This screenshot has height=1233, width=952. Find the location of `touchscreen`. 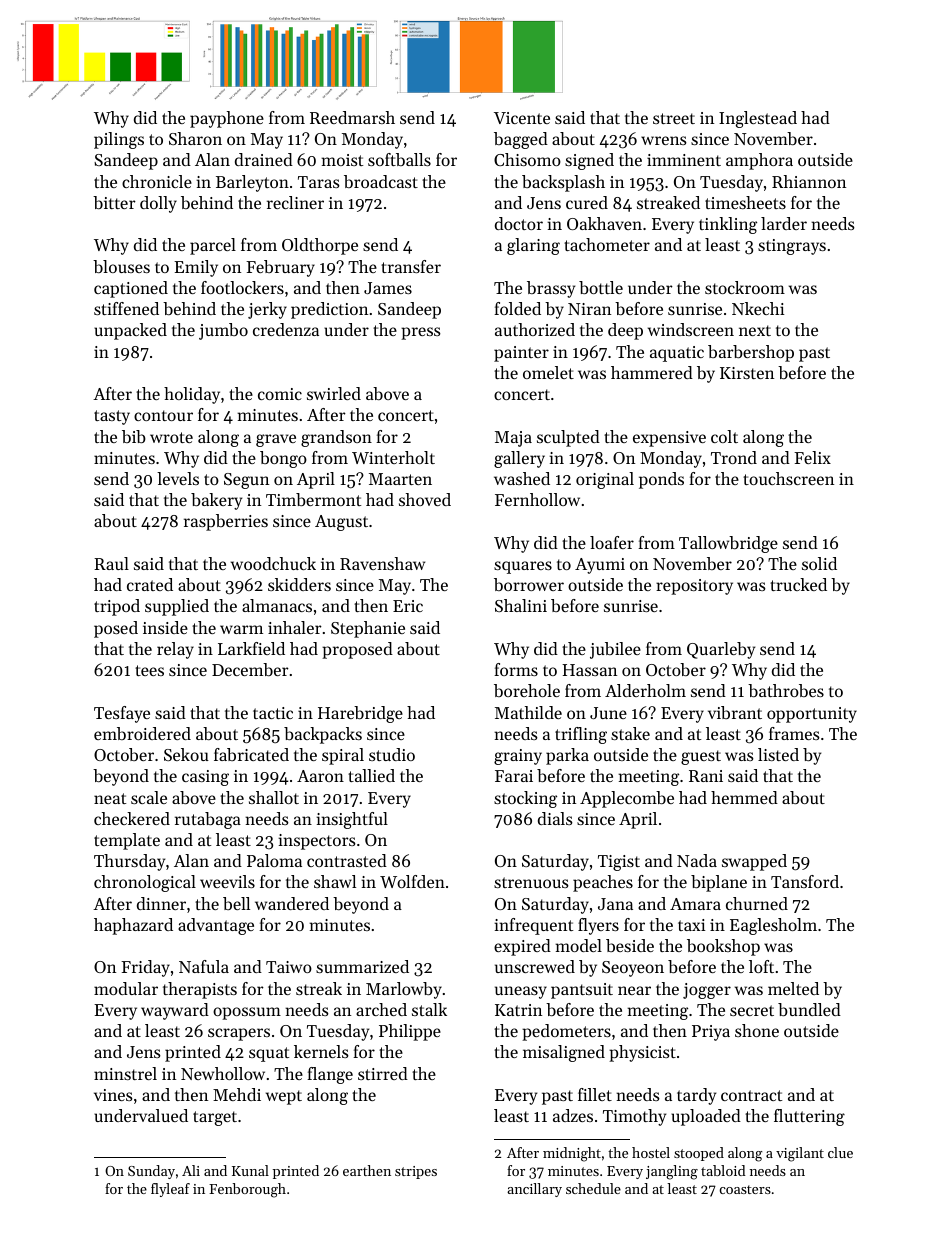

touchscreen is located at coordinates (788, 478).
